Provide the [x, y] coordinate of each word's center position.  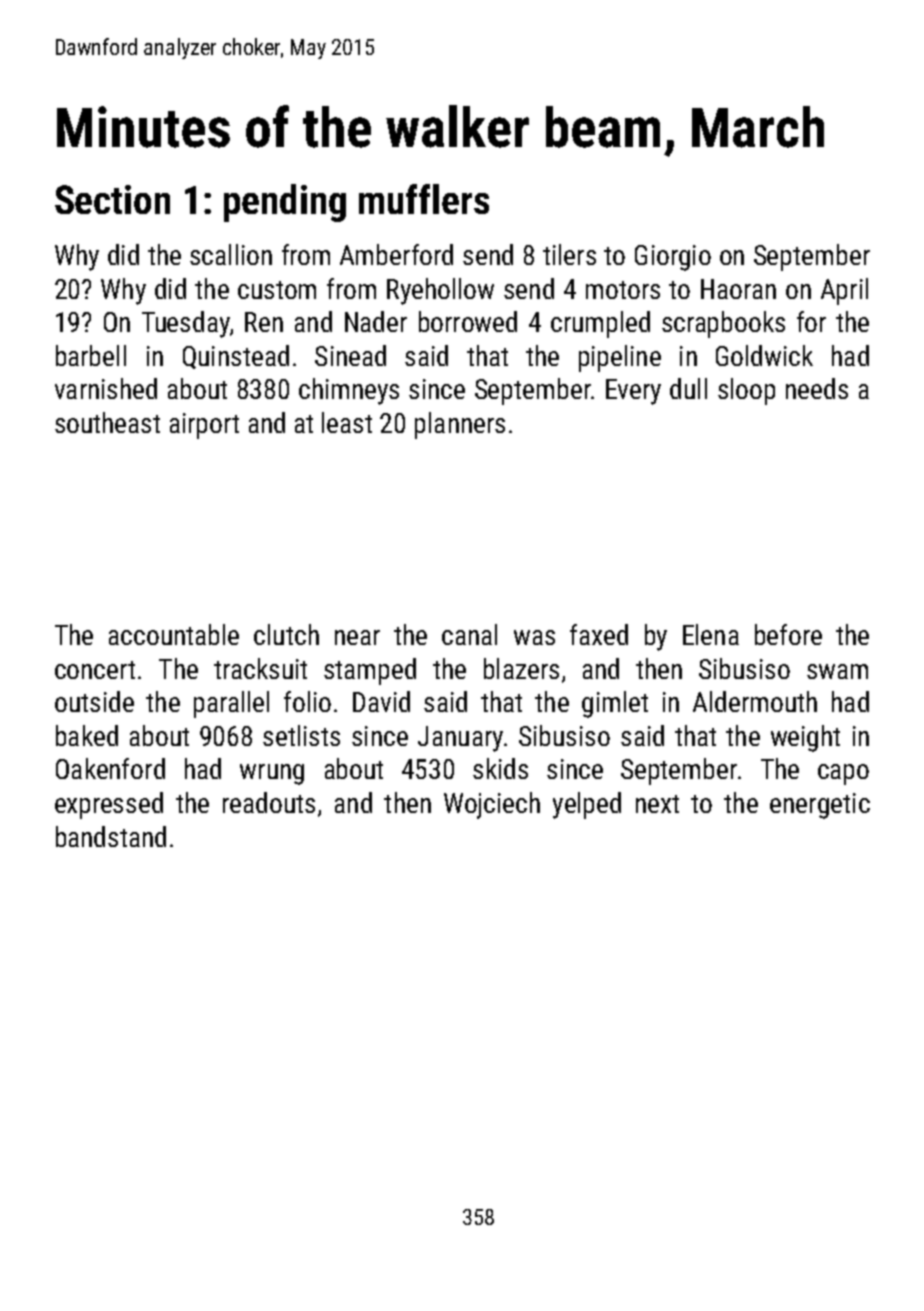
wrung [272, 774]
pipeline [620, 358]
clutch [286, 634]
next [657, 804]
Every [633, 392]
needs [817, 388]
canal [469, 634]
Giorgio [673, 258]
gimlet [615, 704]
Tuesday [186, 324]
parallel [231, 704]
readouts [269, 802]
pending [285, 203]
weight [805, 738]
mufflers [424, 199]
